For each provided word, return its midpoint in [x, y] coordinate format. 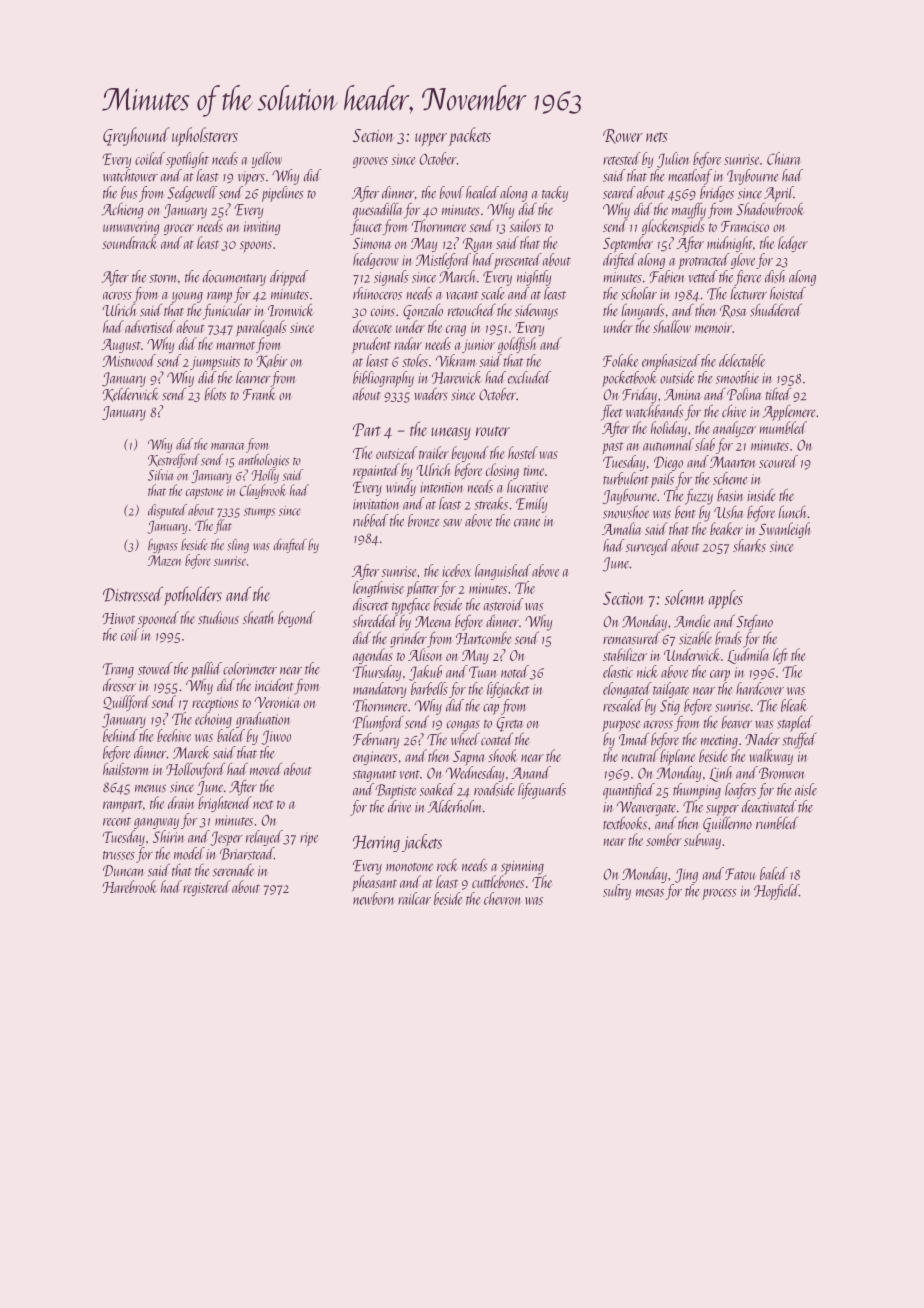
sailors [525, 225]
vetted [703, 276]
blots [215, 394]
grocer [179, 229]
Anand [531, 772]
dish [775, 276]
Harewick [457, 377]
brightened [224, 804]
